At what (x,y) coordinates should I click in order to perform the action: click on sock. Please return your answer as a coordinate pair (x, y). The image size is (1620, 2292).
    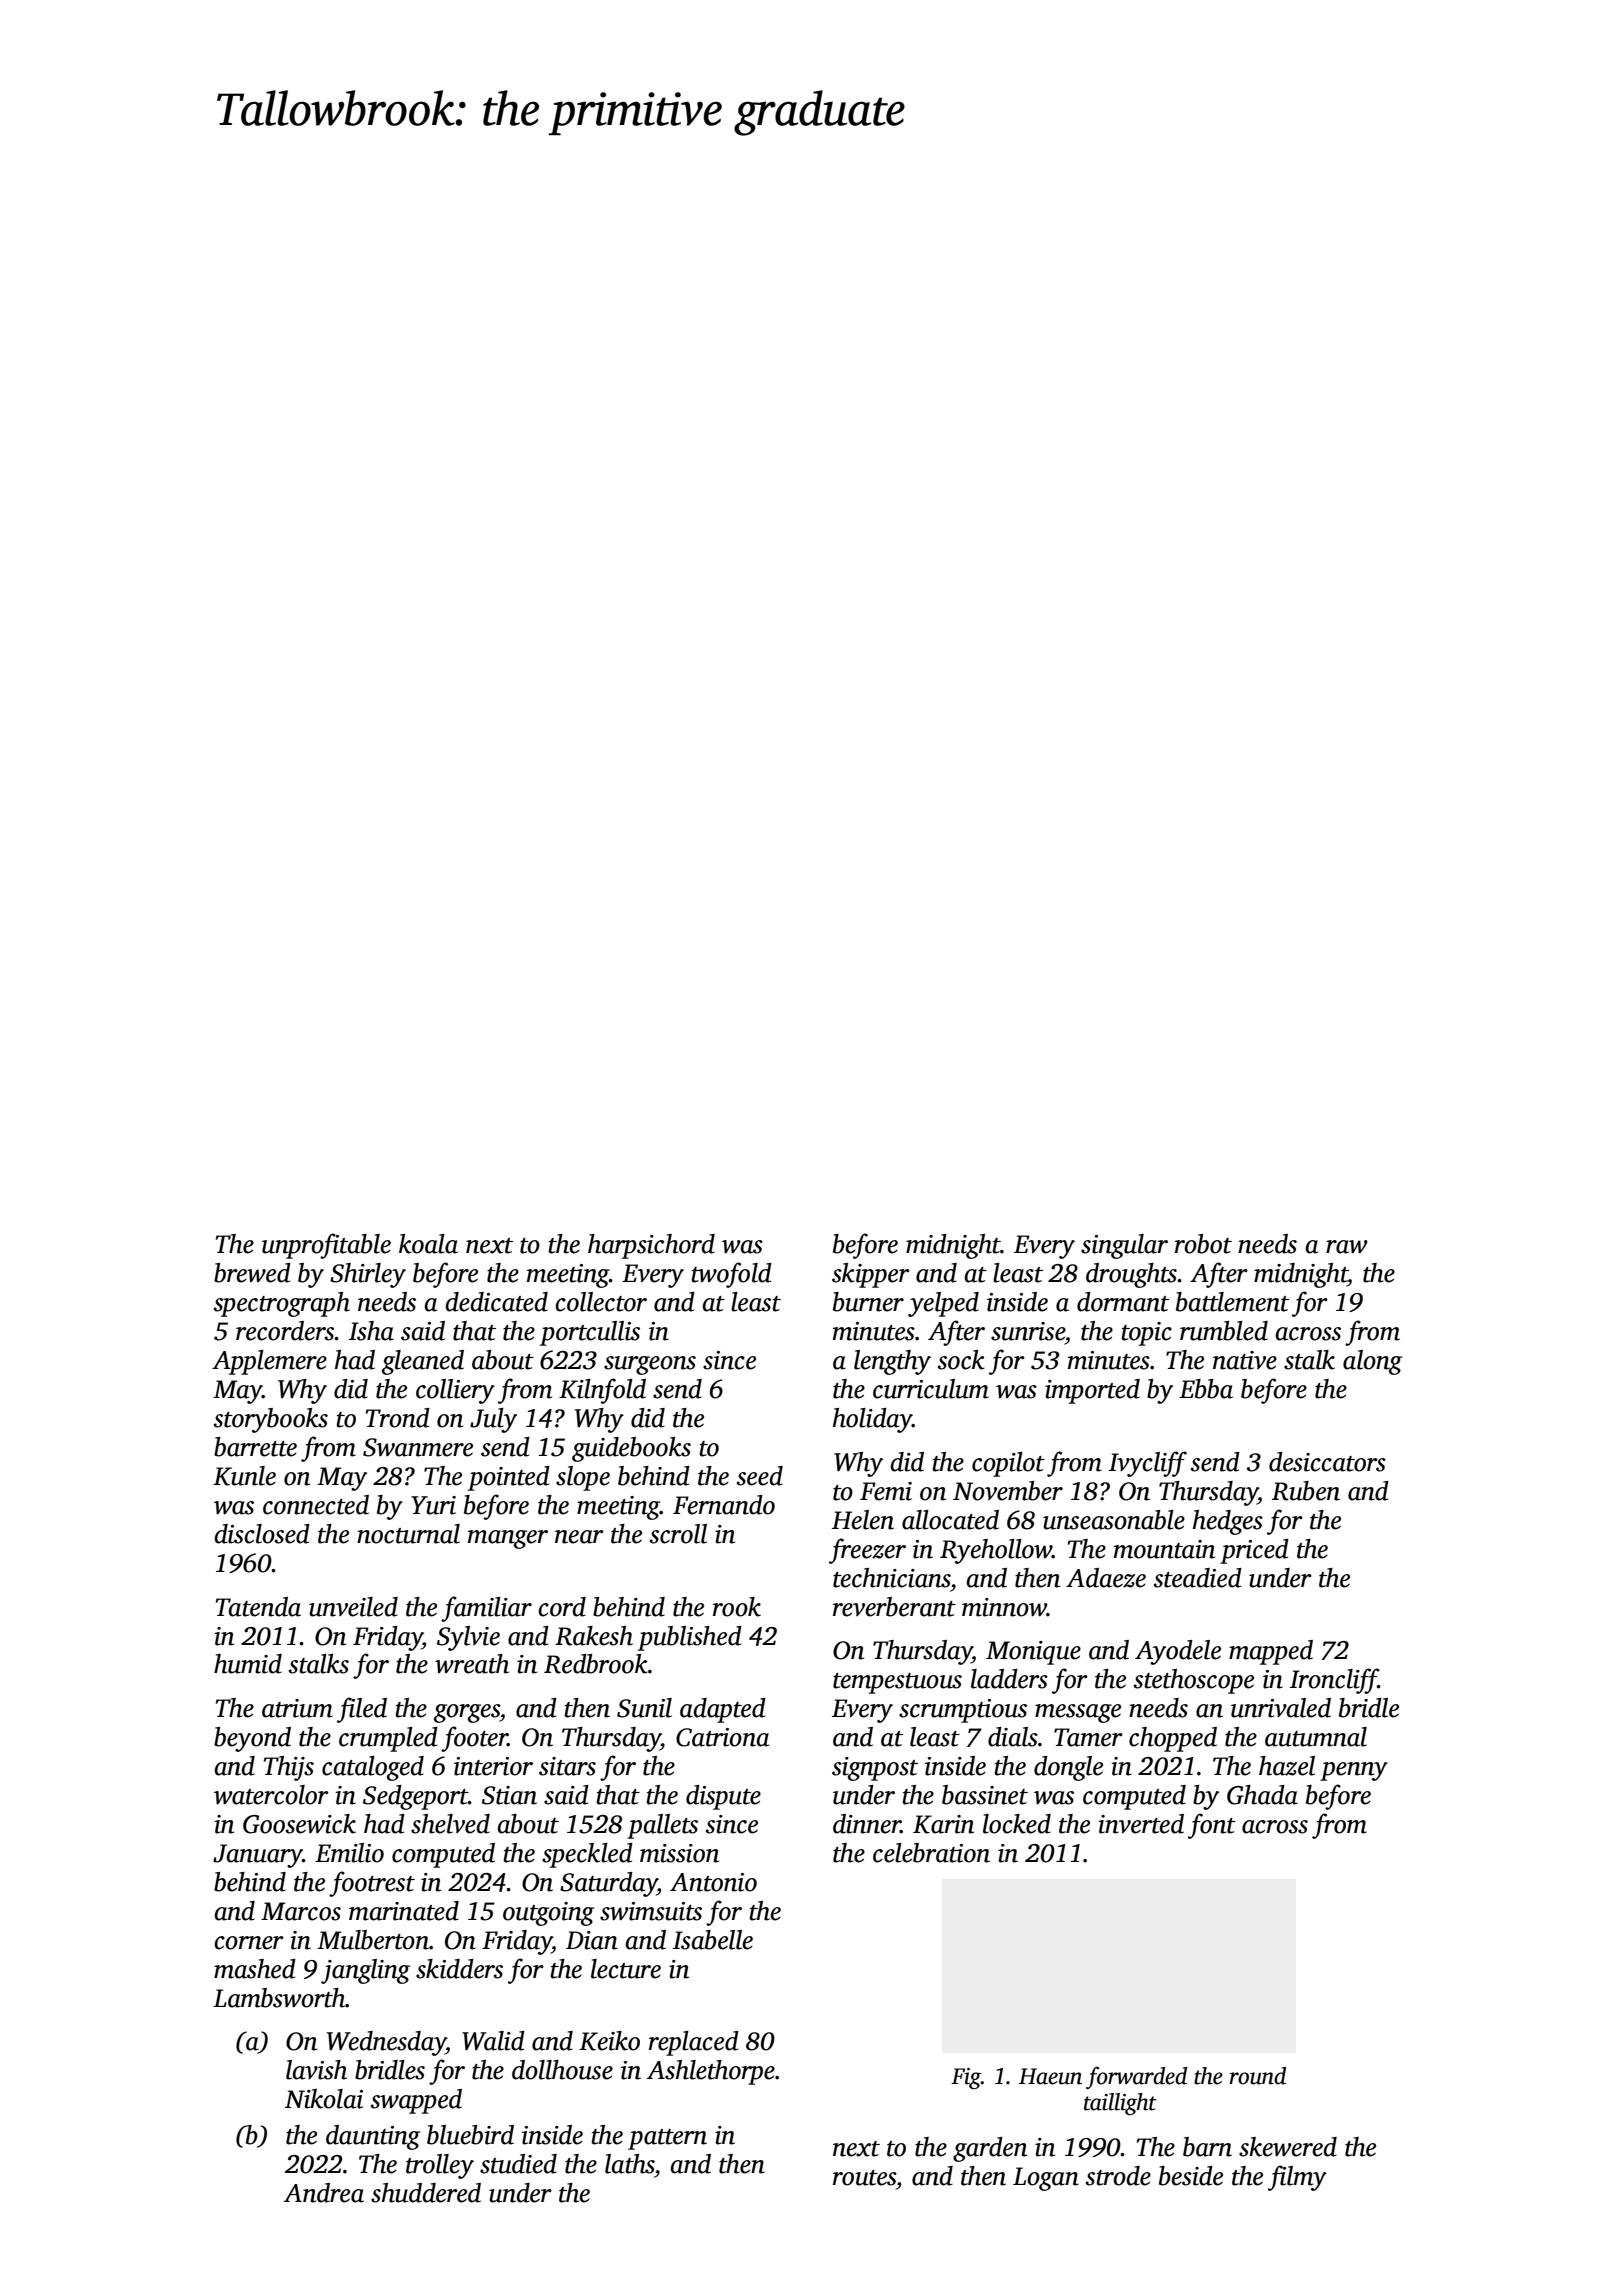
    Looking at the image, I should click on (961, 1360).
